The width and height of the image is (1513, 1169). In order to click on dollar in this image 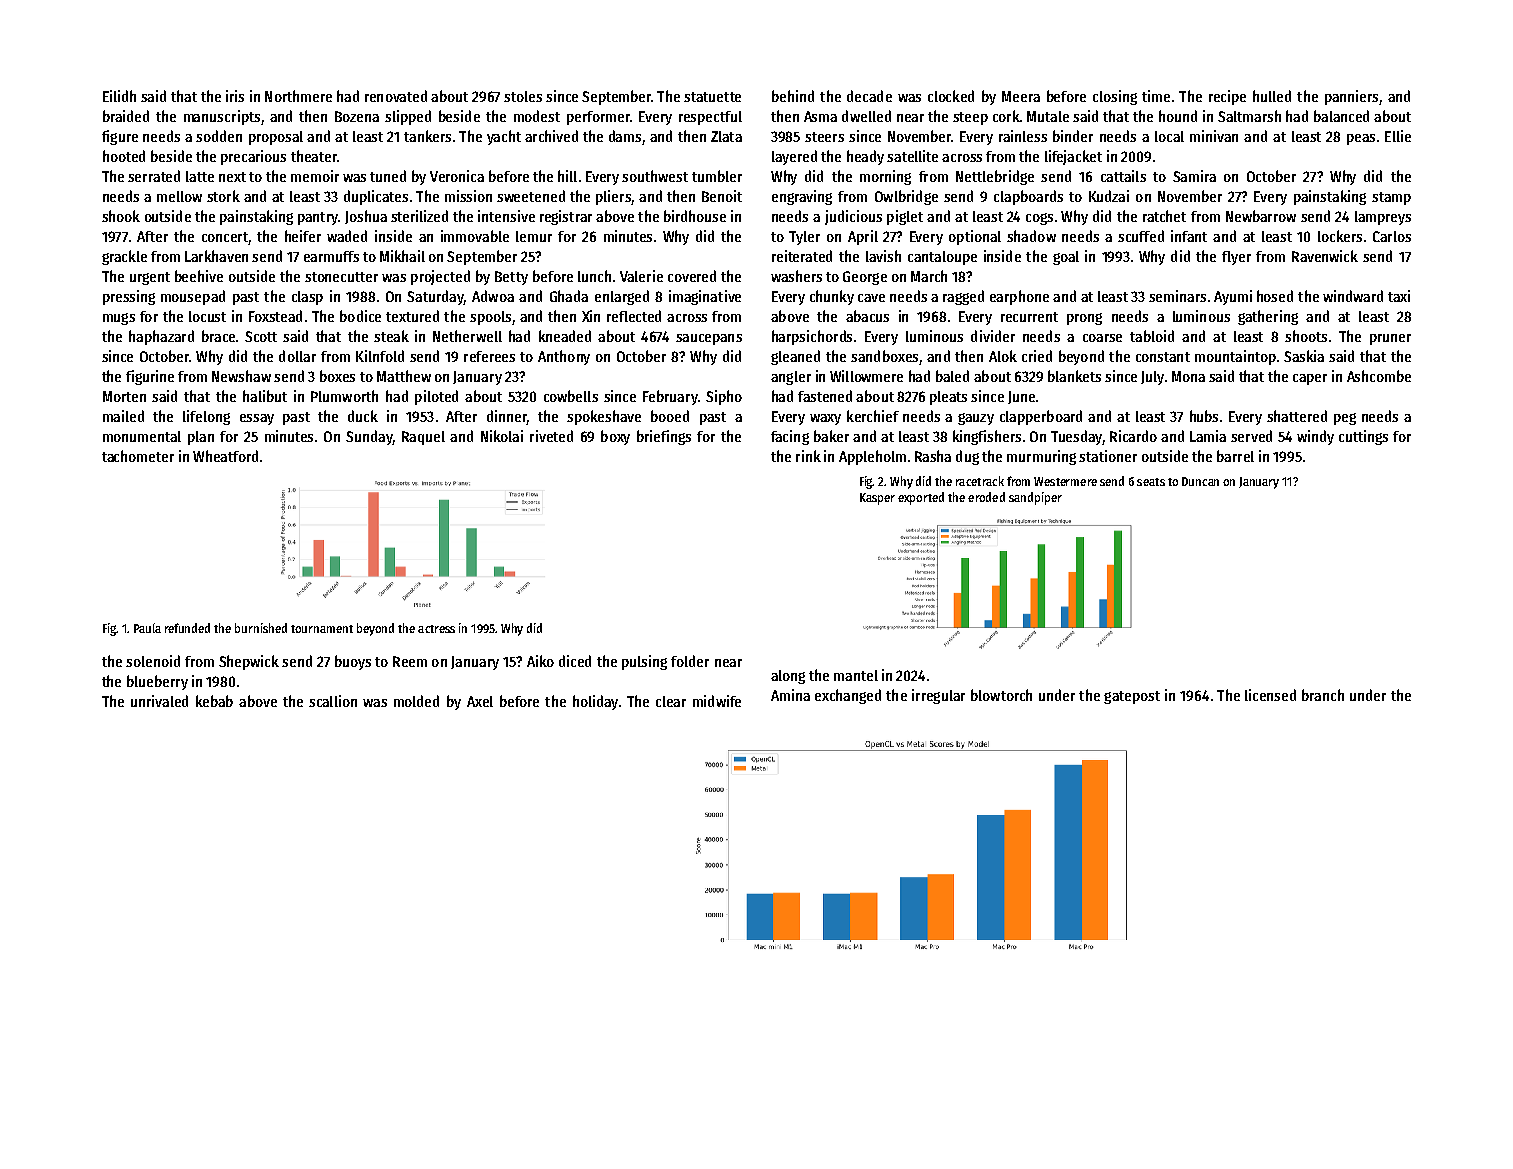, I will do `click(297, 356)`.
